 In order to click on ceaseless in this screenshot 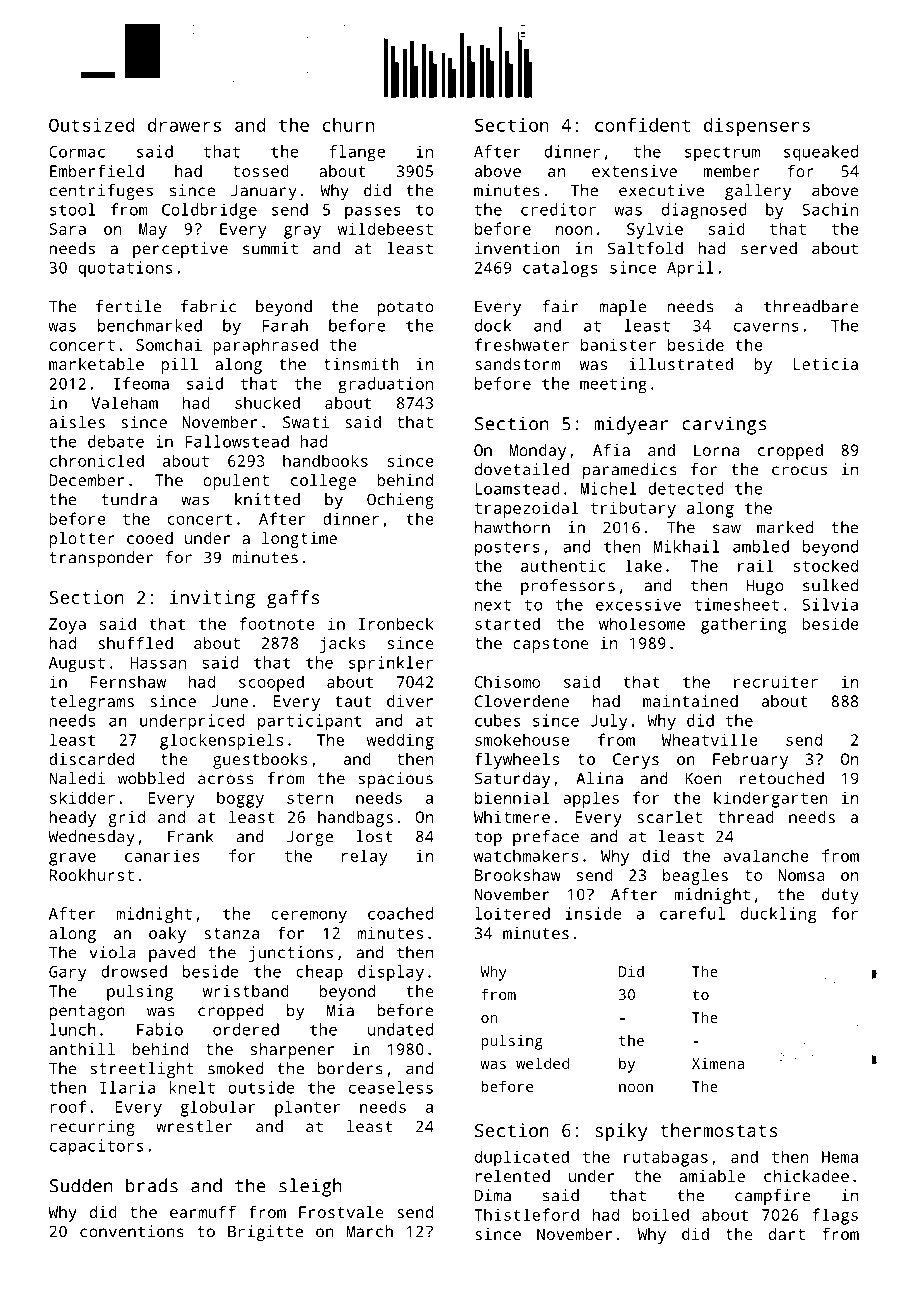, I will do `click(391, 1087)`.
